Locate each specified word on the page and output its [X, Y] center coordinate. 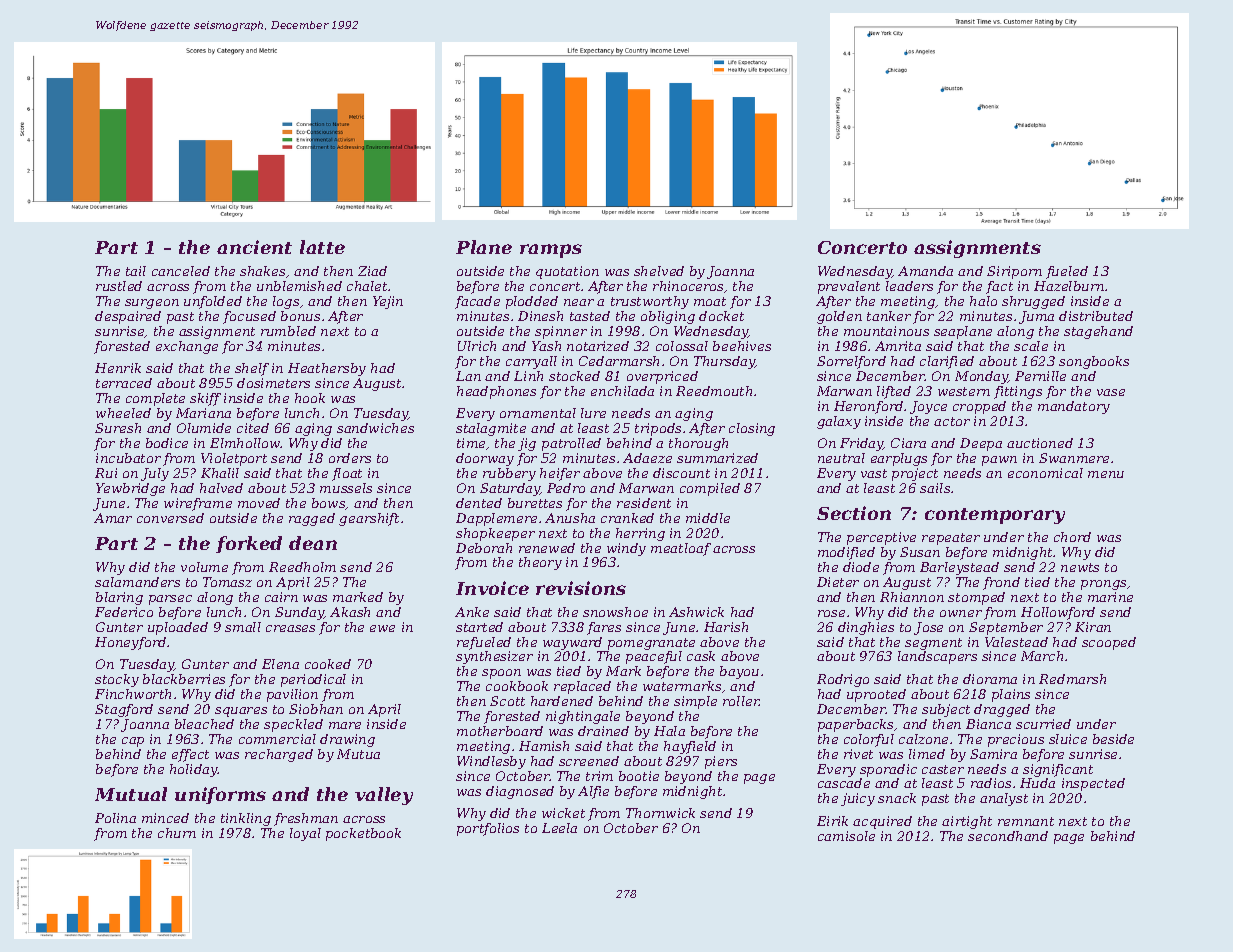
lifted [894, 392]
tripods [658, 429]
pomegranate [651, 644]
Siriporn [1014, 272]
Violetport [234, 459]
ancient [254, 247]
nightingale [583, 717]
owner [961, 613]
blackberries [184, 679]
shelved [659, 271]
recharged [279, 755]
